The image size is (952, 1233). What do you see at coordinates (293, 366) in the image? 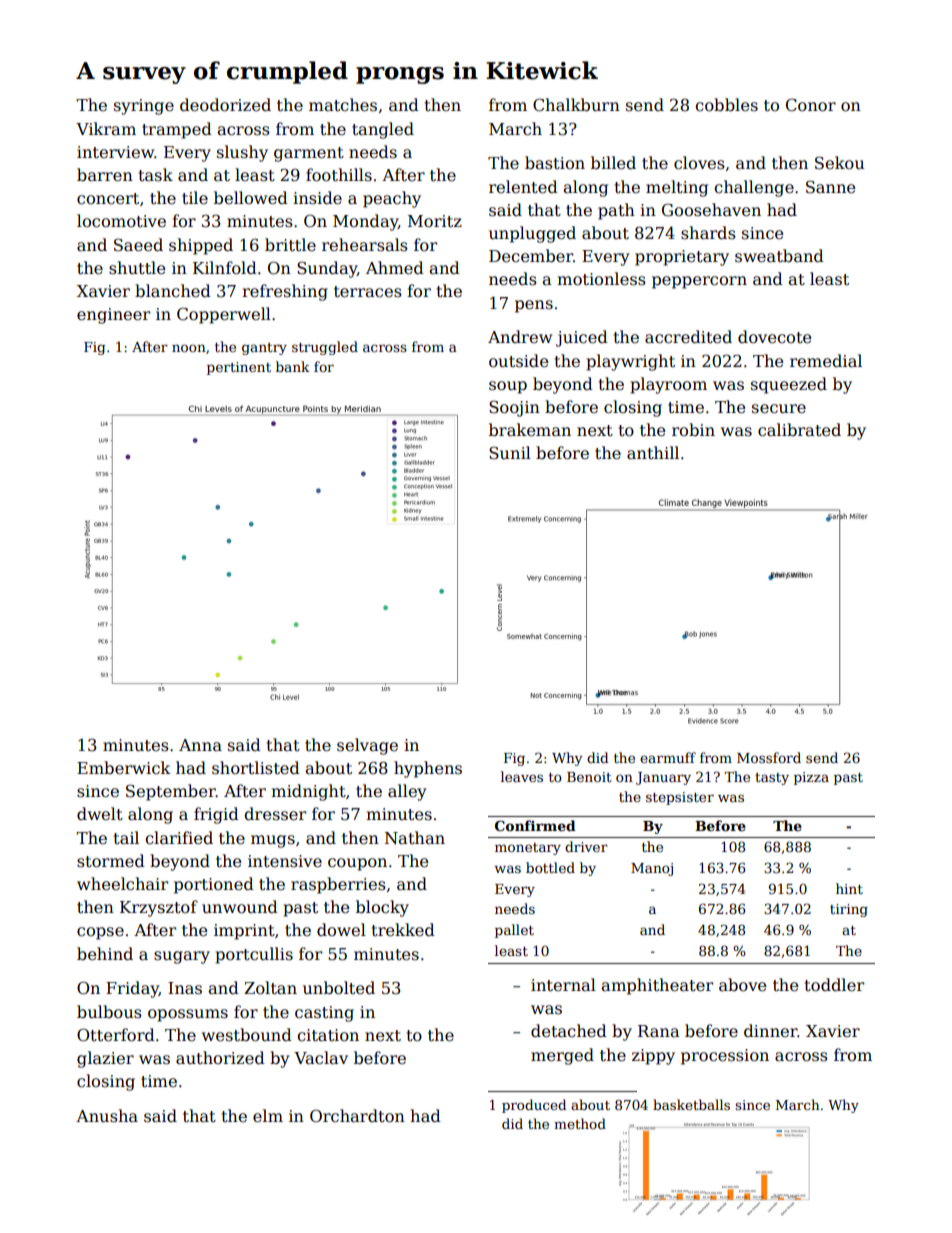
I see `bank` at bounding box center [293, 366].
